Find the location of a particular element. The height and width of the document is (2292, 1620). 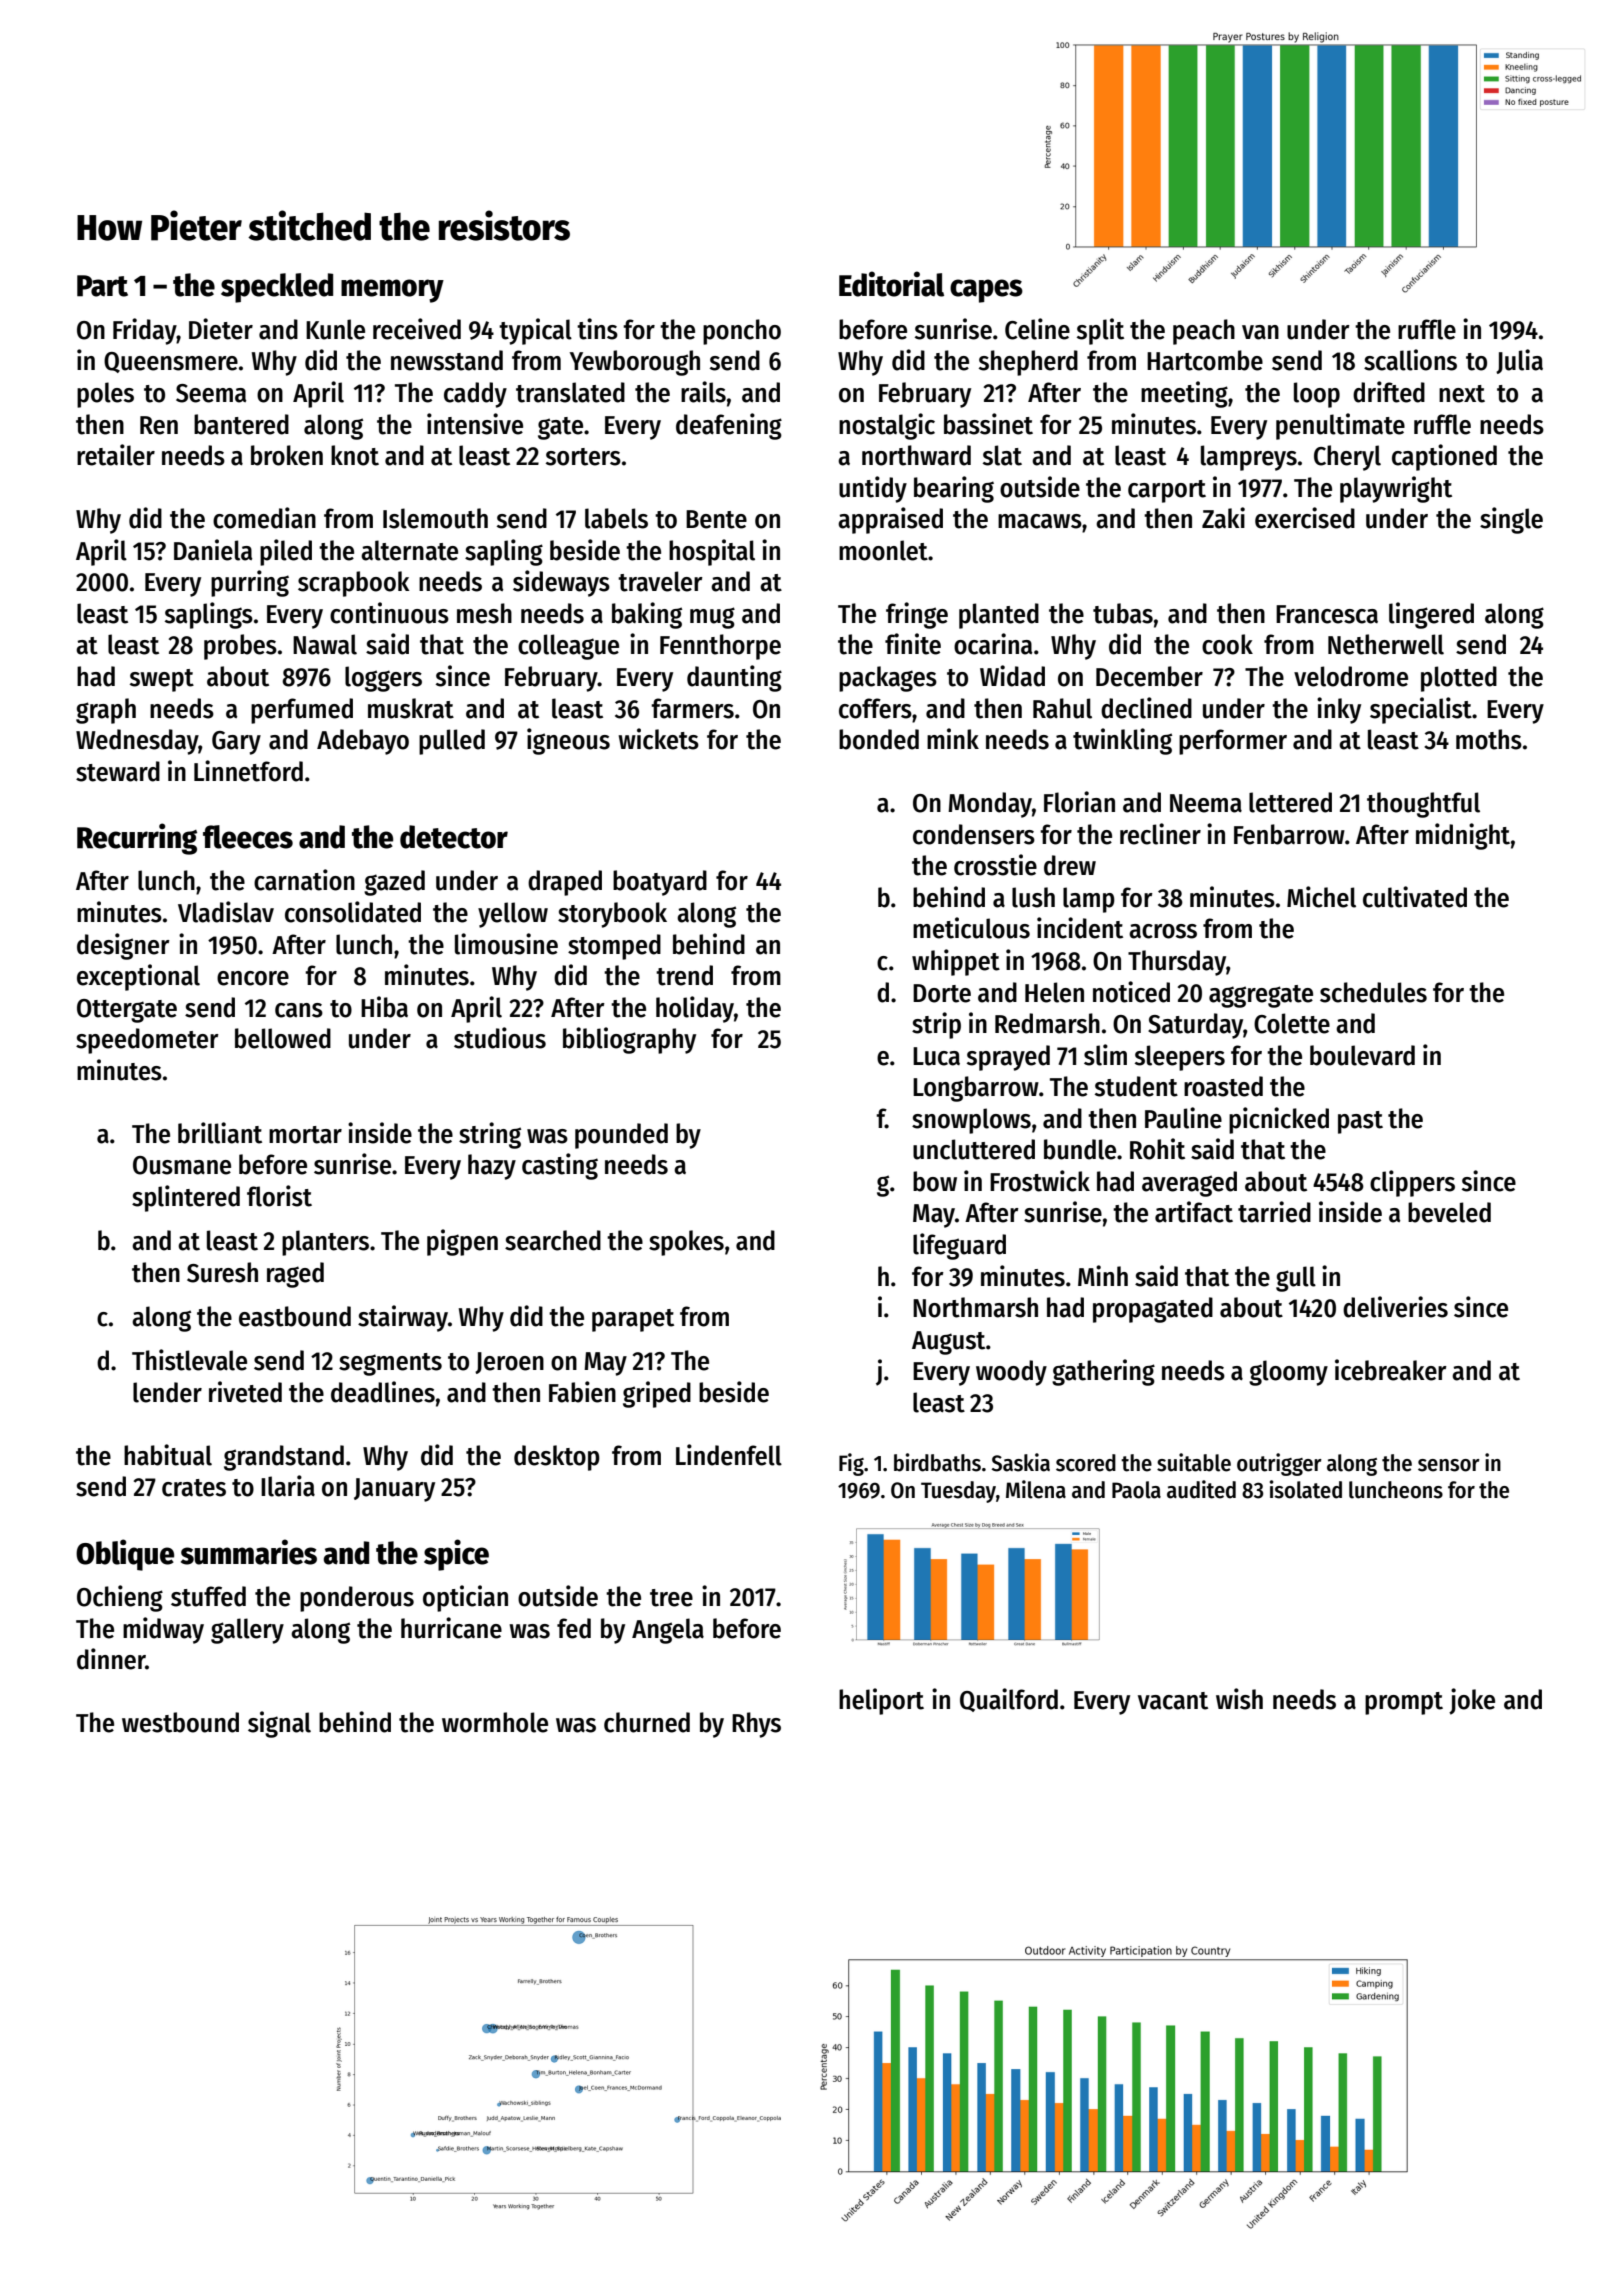

pounded is located at coordinates (621, 1136).
